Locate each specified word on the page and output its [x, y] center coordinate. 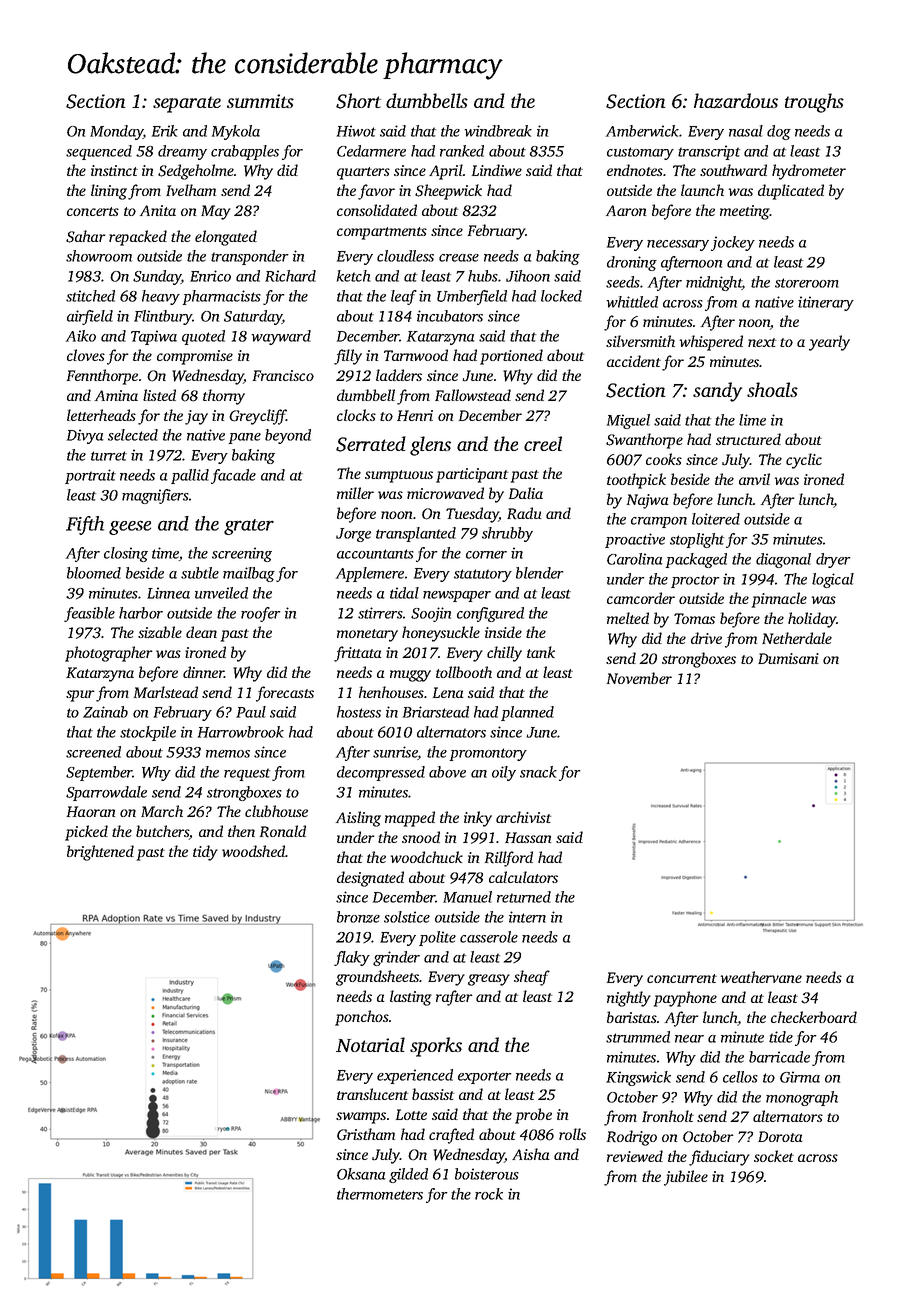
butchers [162, 831]
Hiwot [356, 131]
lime [752, 420]
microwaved [445, 493]
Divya [85, 436]
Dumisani [788, 658]
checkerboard [814, 1017]
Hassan [528, 837]
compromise [195, 357]
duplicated [791, 192]
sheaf [532, 978]
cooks [664, 459]
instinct [114, 170]
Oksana [361, 1174]
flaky [352, 958]
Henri [415, 415]
